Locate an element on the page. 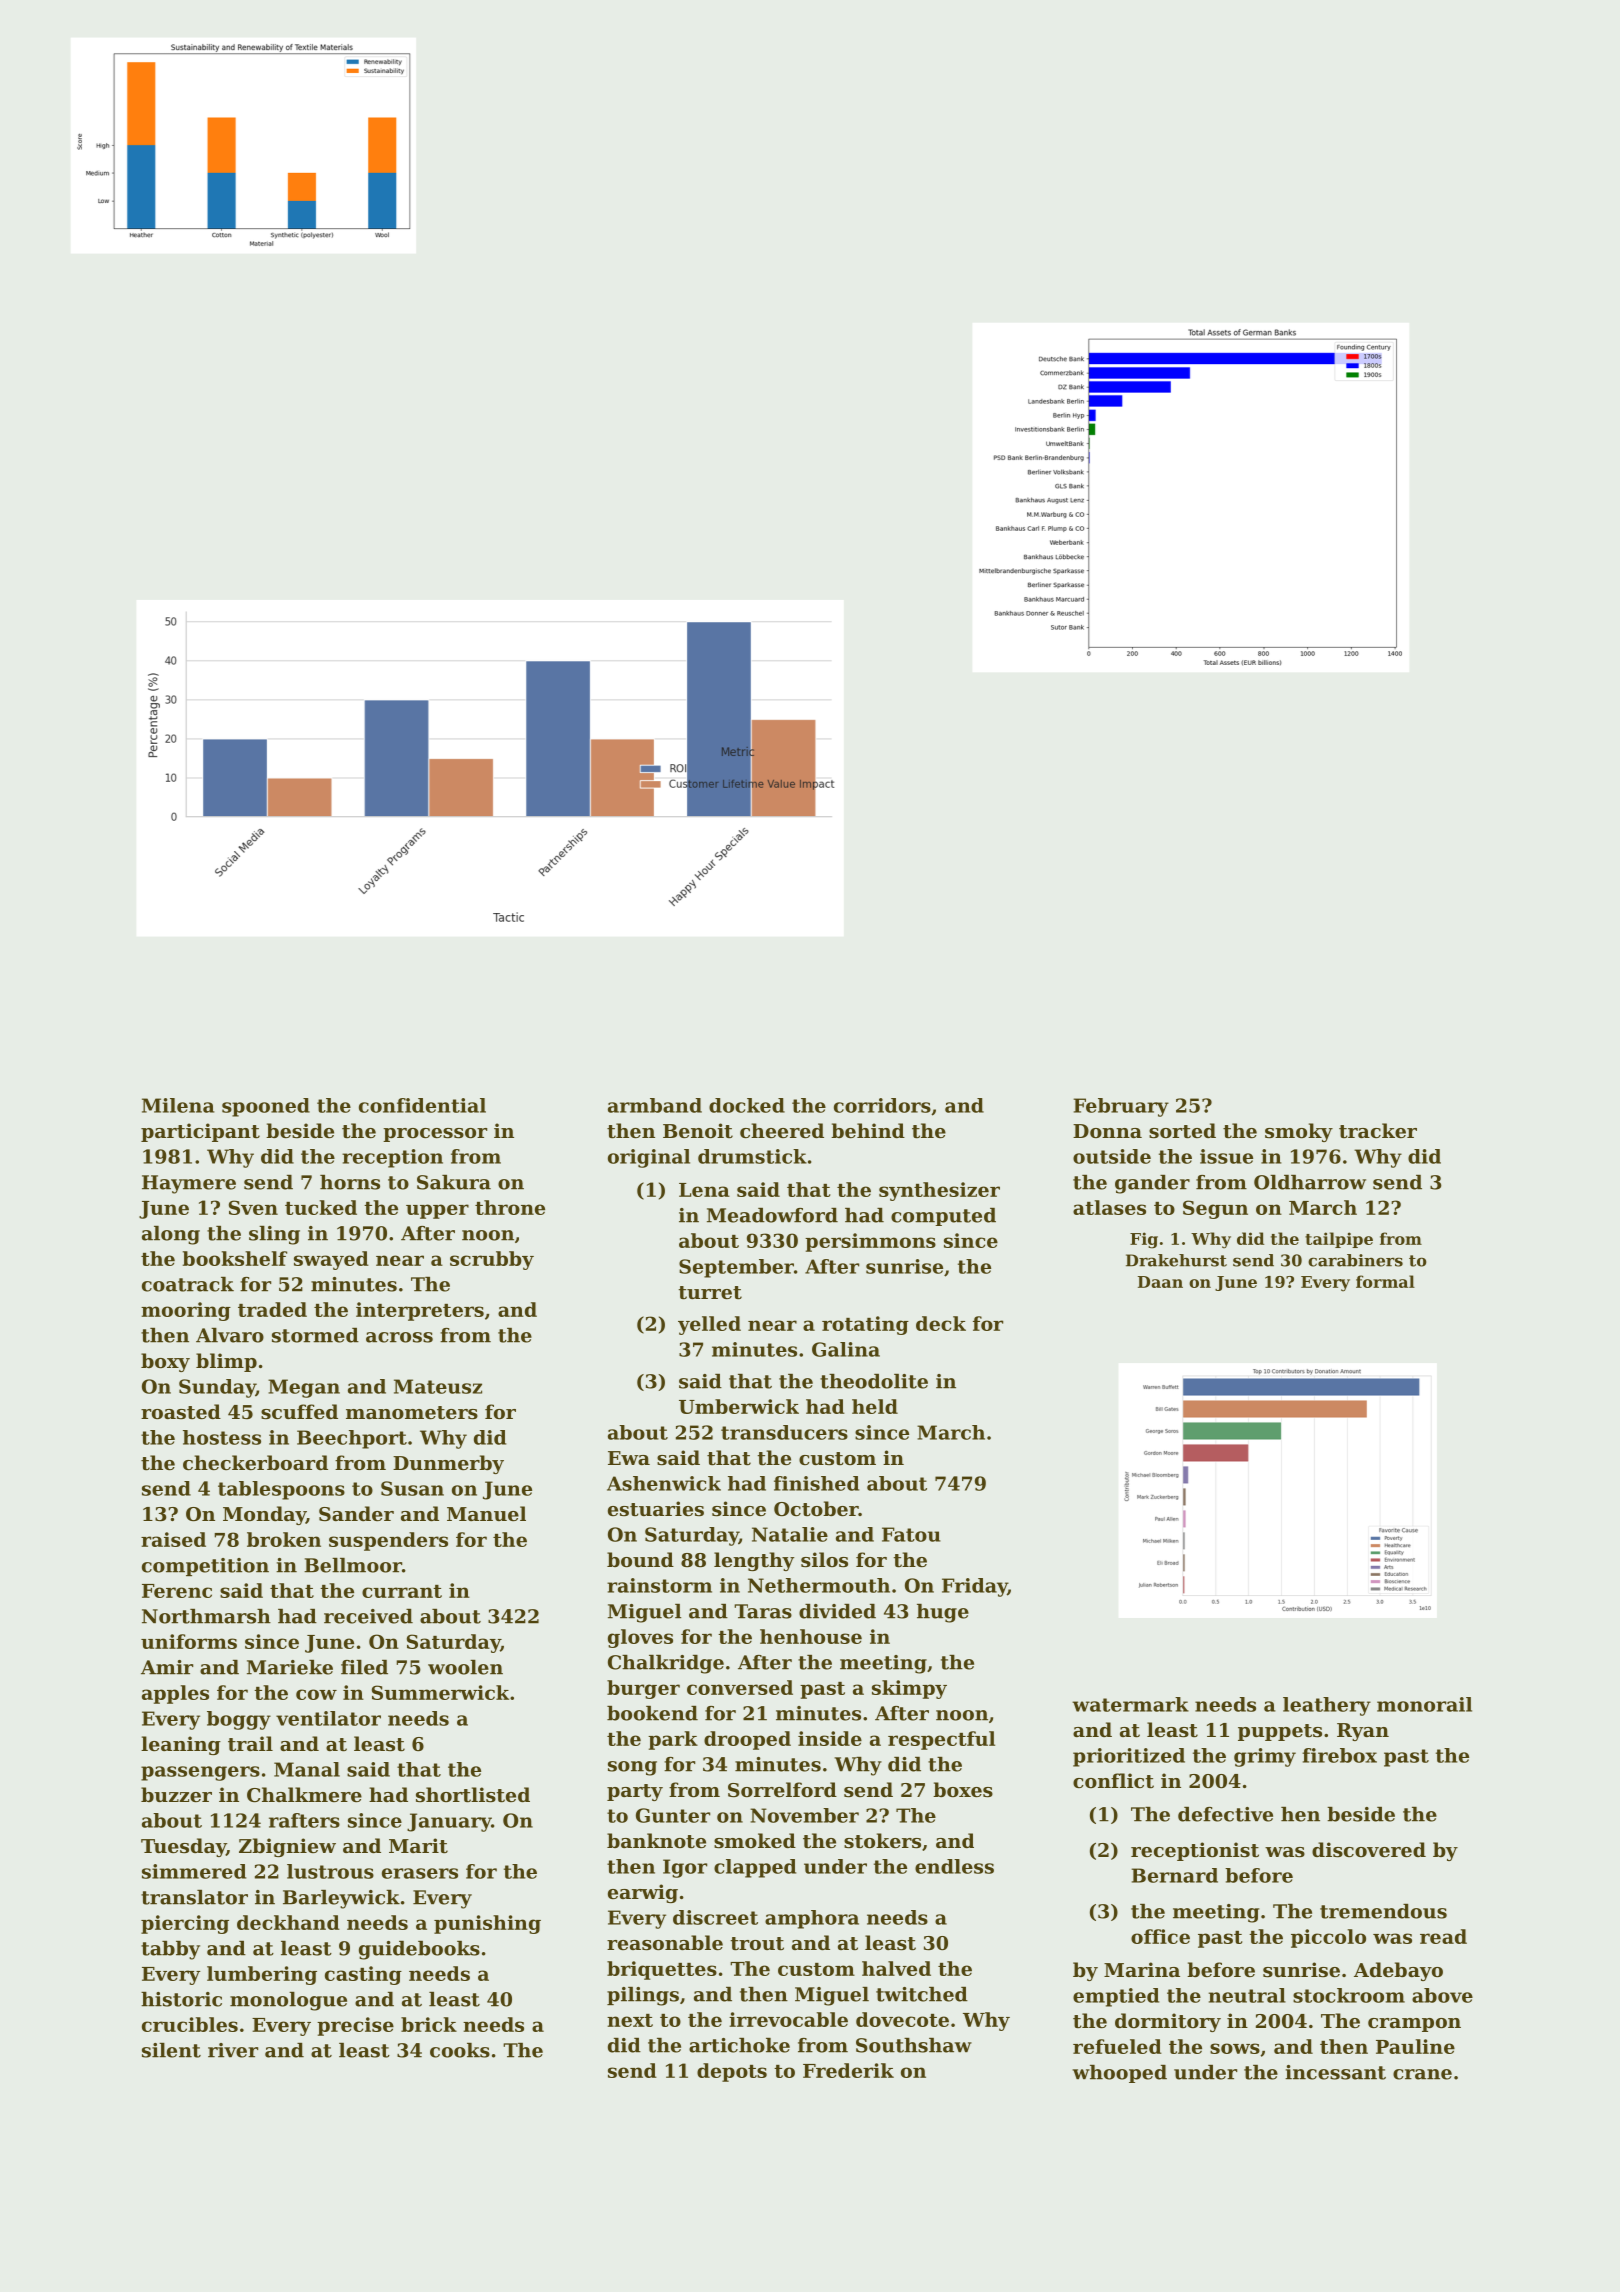  original is located at coordinates (649, 1158).
